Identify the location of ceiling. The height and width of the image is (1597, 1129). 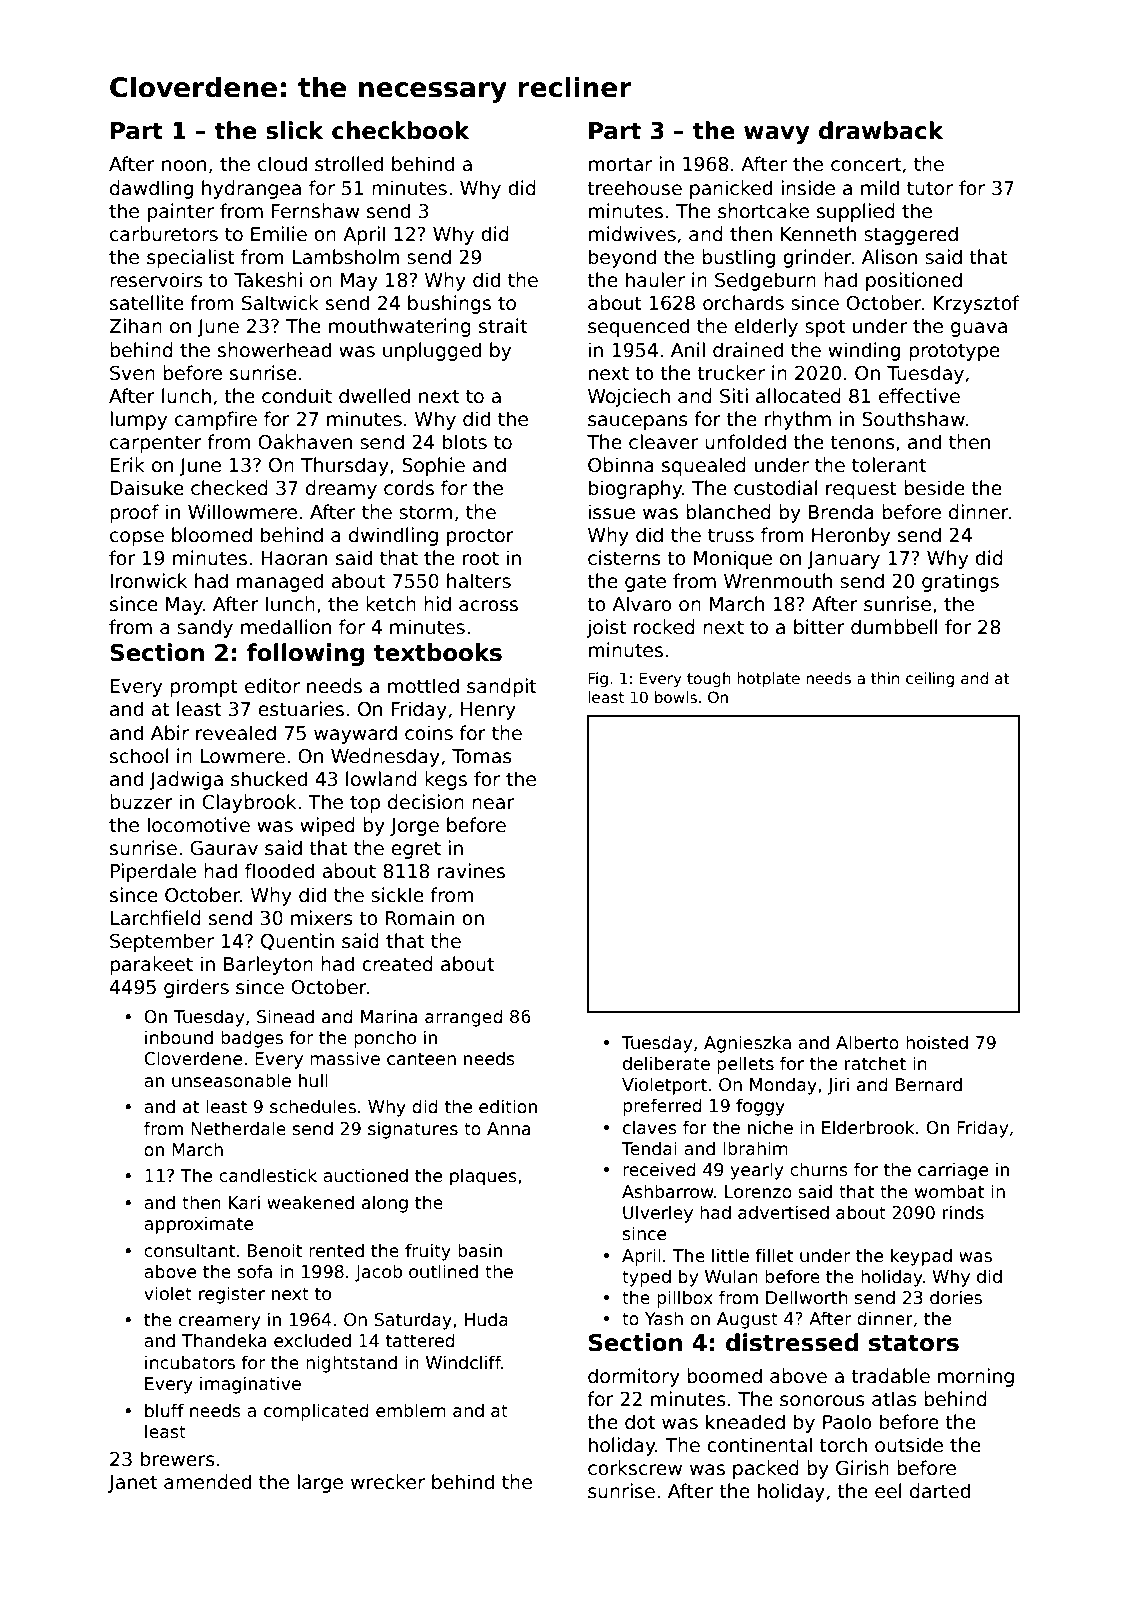
(930, 679).
